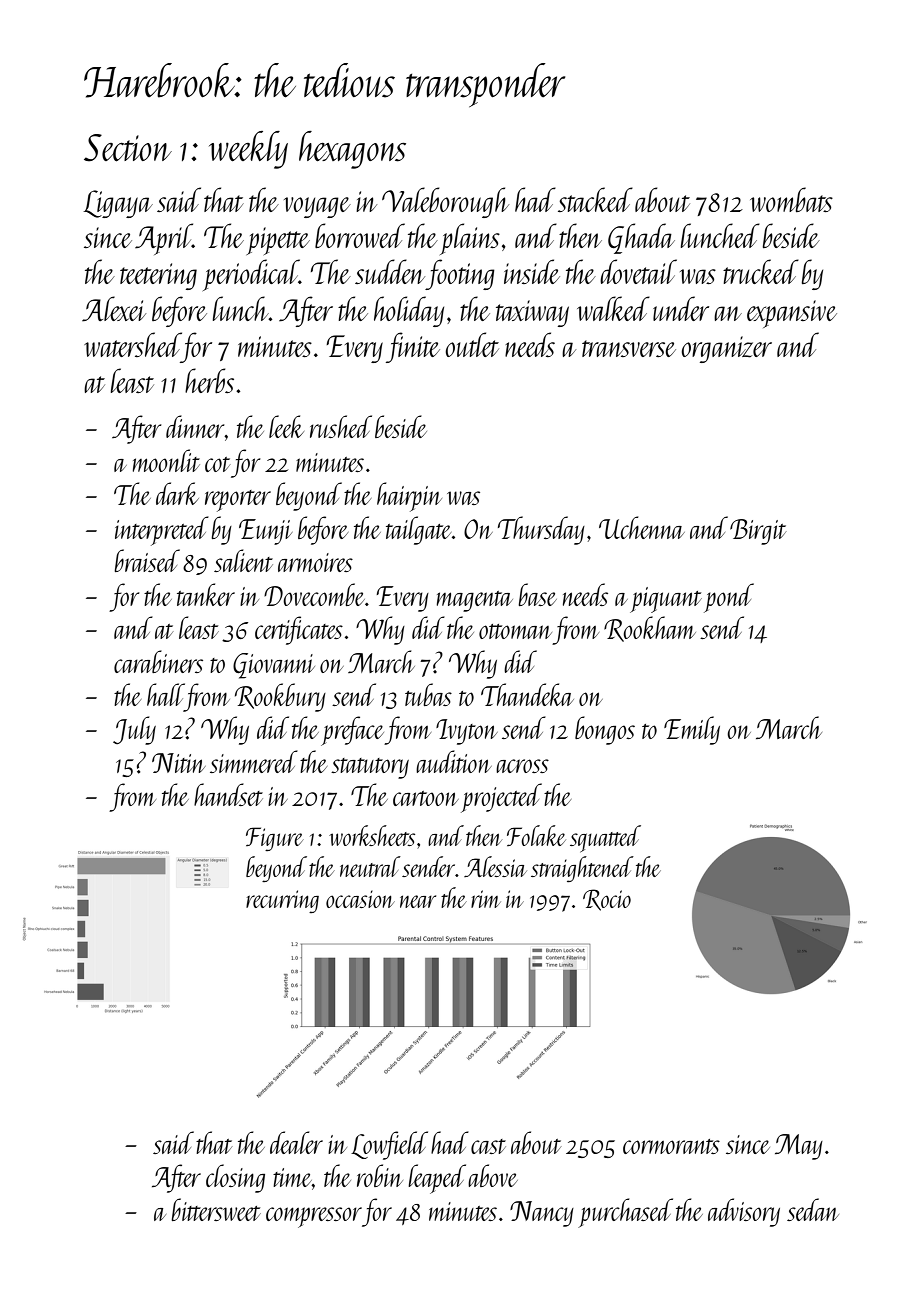 The image size is (924, 1311). What do you see at coordinates (488, 1146) in the document?
I see `cast` at bounding box center [488, 1146].
